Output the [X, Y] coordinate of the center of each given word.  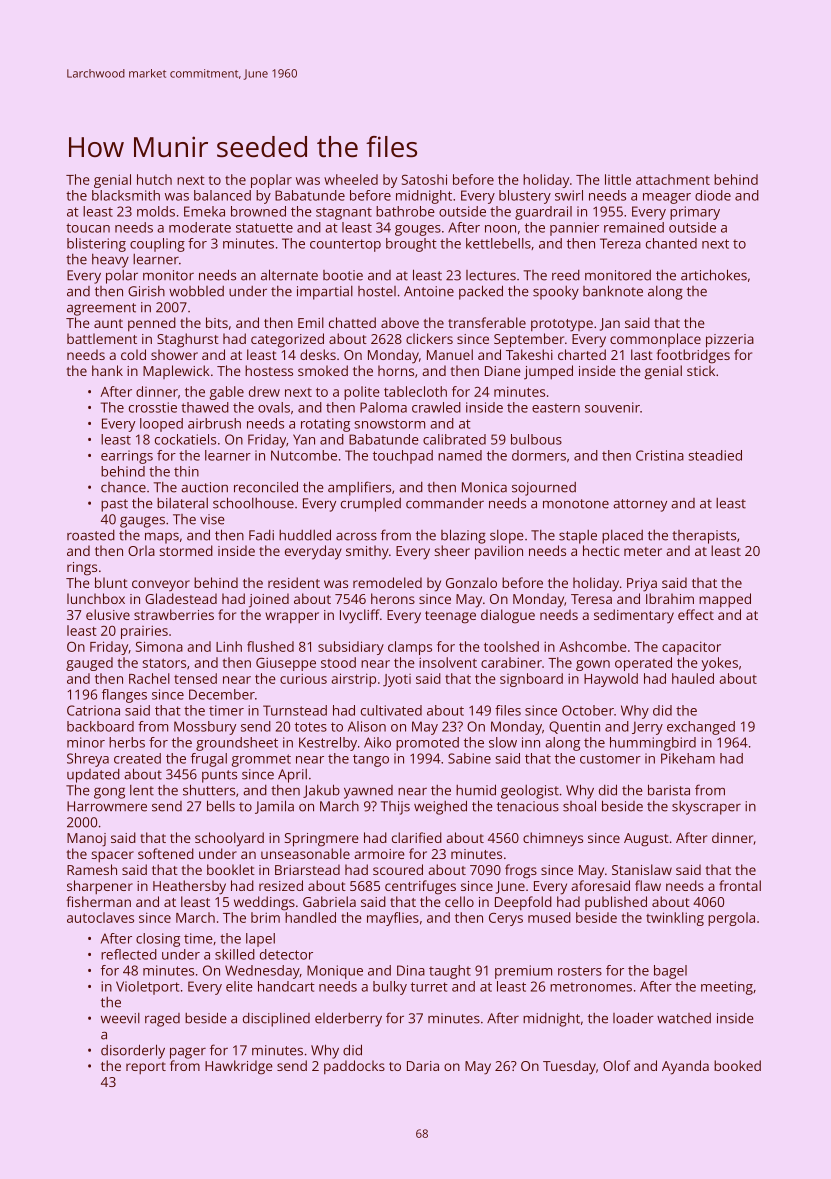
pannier [574, 229]
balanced [222, 195]
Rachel [149, 678]
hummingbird [653, 744]
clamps [410, 648]
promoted [427, 744]
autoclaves [100, 917]
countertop [345, 245]
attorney [640, 505]
